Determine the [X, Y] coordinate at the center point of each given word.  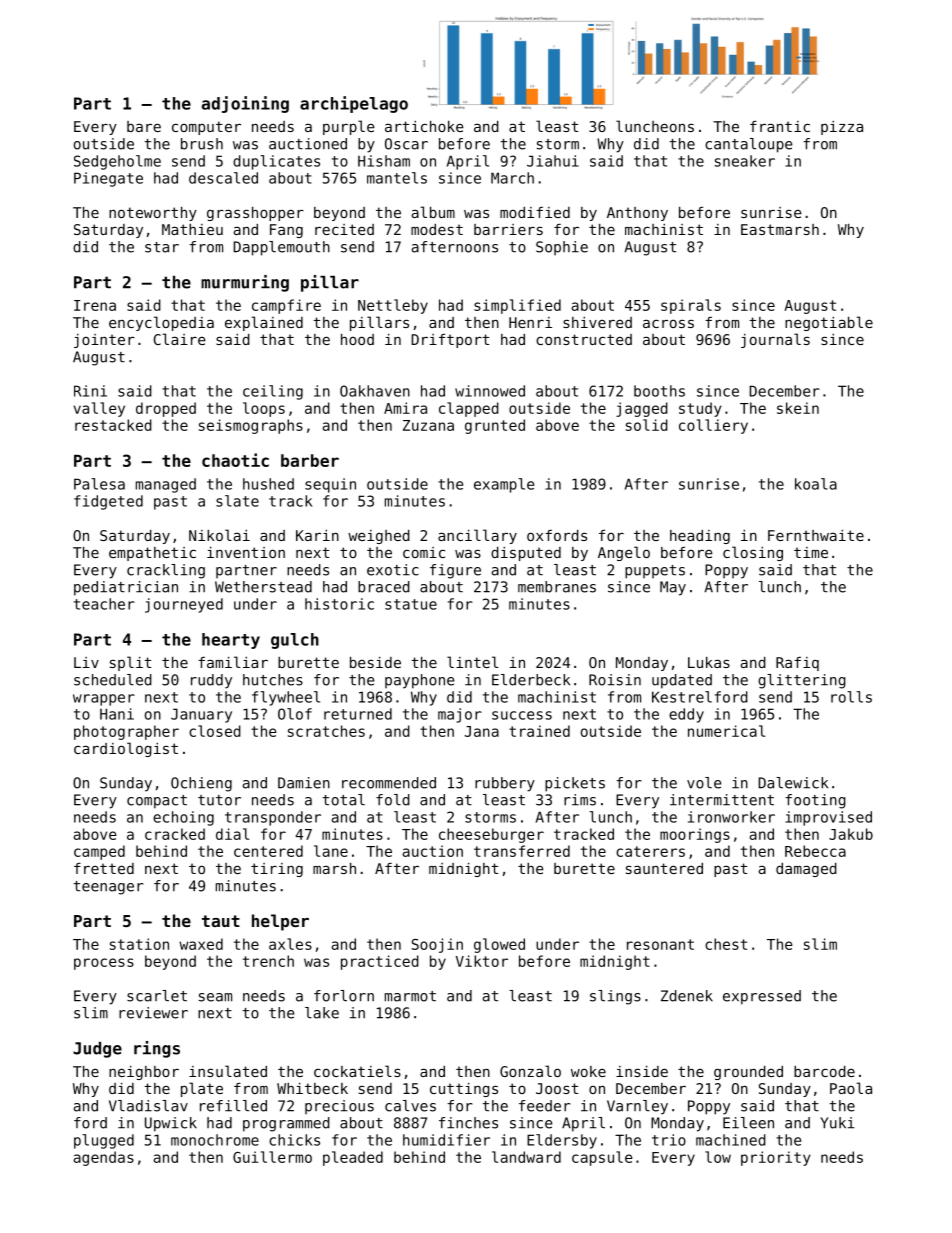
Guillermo [272, 1157]
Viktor [482, 961]
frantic [780, 126]
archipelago [354, 104]
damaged [806, 870]
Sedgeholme [117, 162]
